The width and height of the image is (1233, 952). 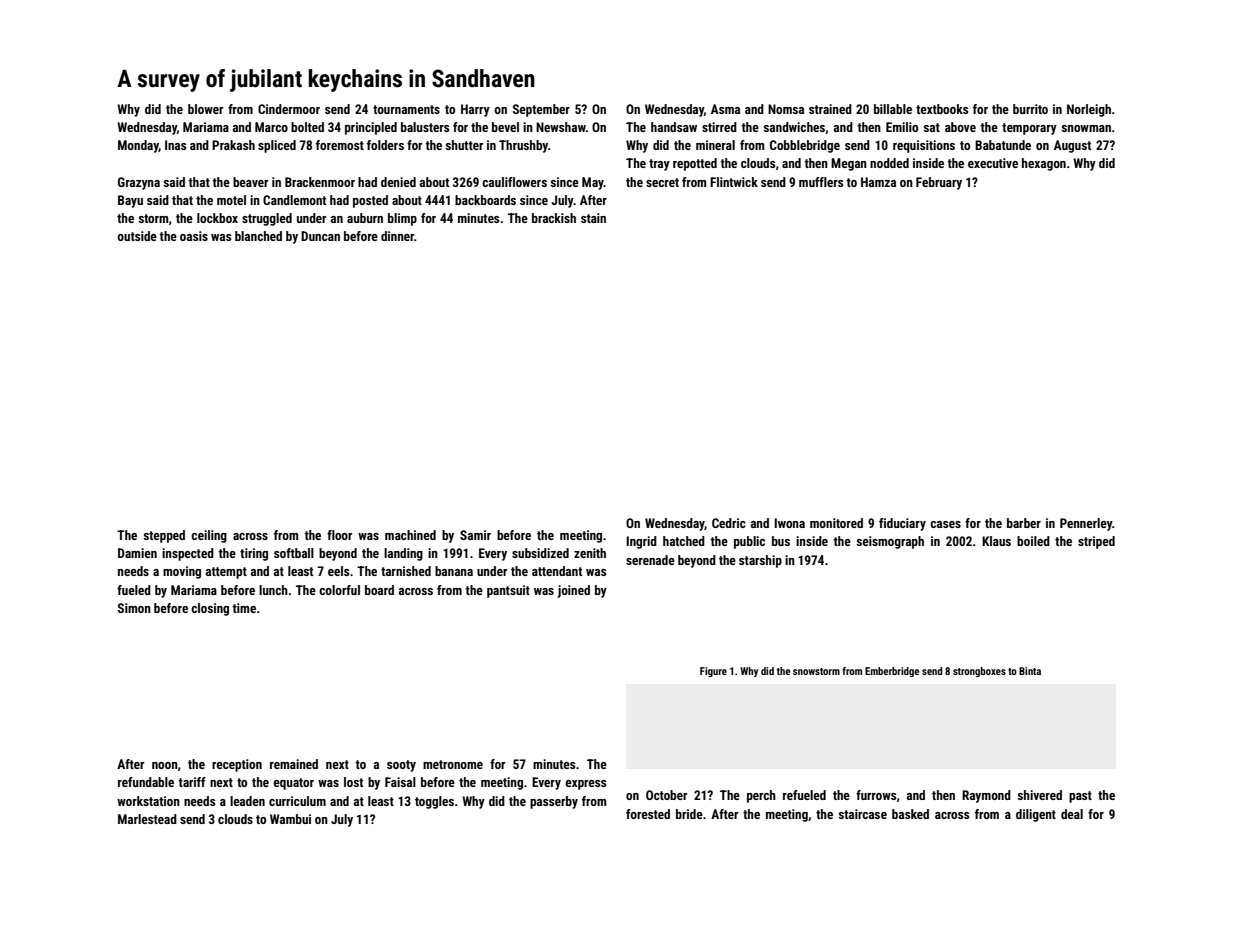 What do you see at coordinates (339, 535) in the image?
I see `floor` at bounding box center [339, 535].
